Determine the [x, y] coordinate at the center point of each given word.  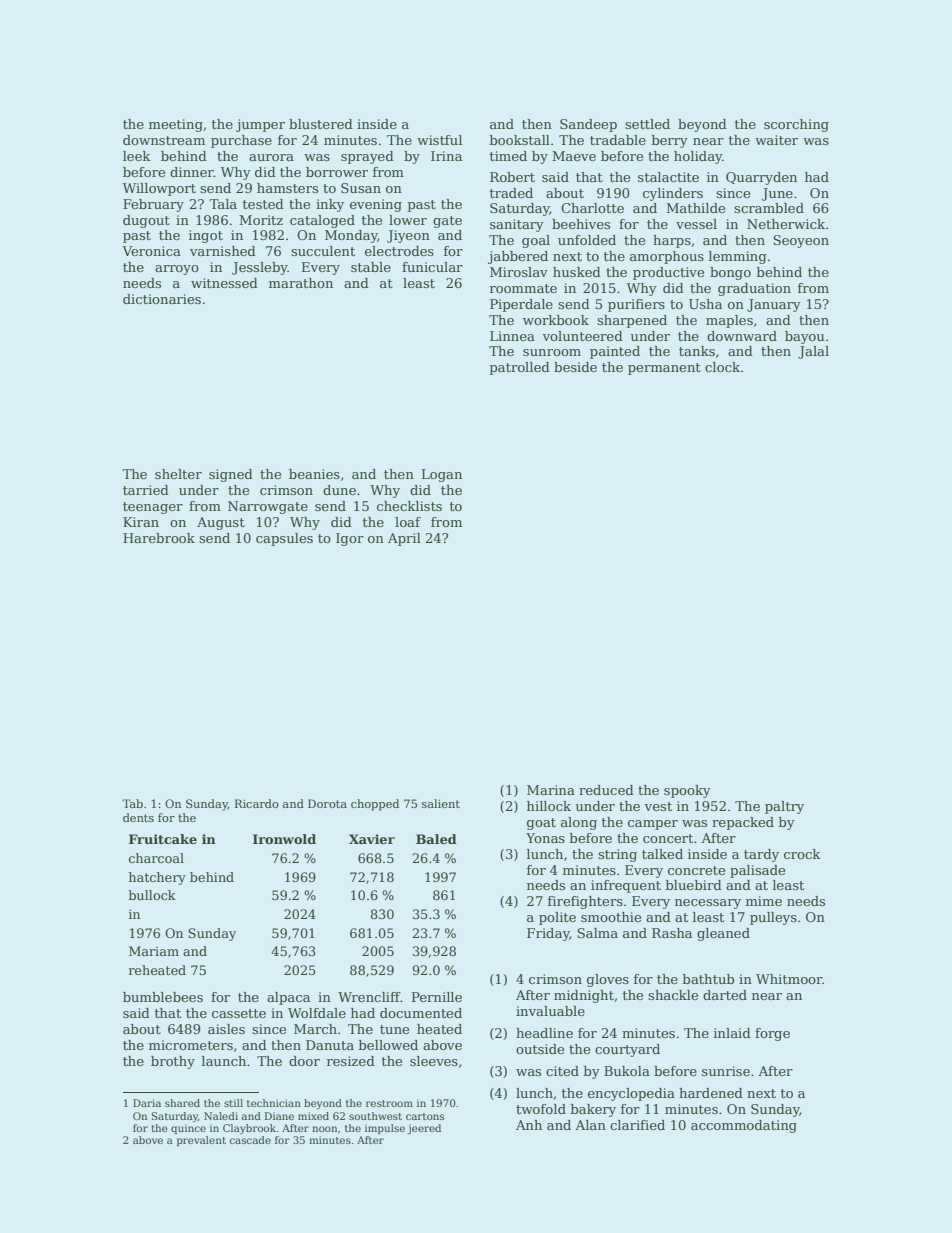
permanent [664, 369]
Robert [512, 177]
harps [672, 241]
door [304, 1061]
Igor [350, 539]
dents [138, 817]
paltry [784, 807]
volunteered [582, 336]
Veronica [151, 251]
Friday [548, 934]
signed [231, 475]
